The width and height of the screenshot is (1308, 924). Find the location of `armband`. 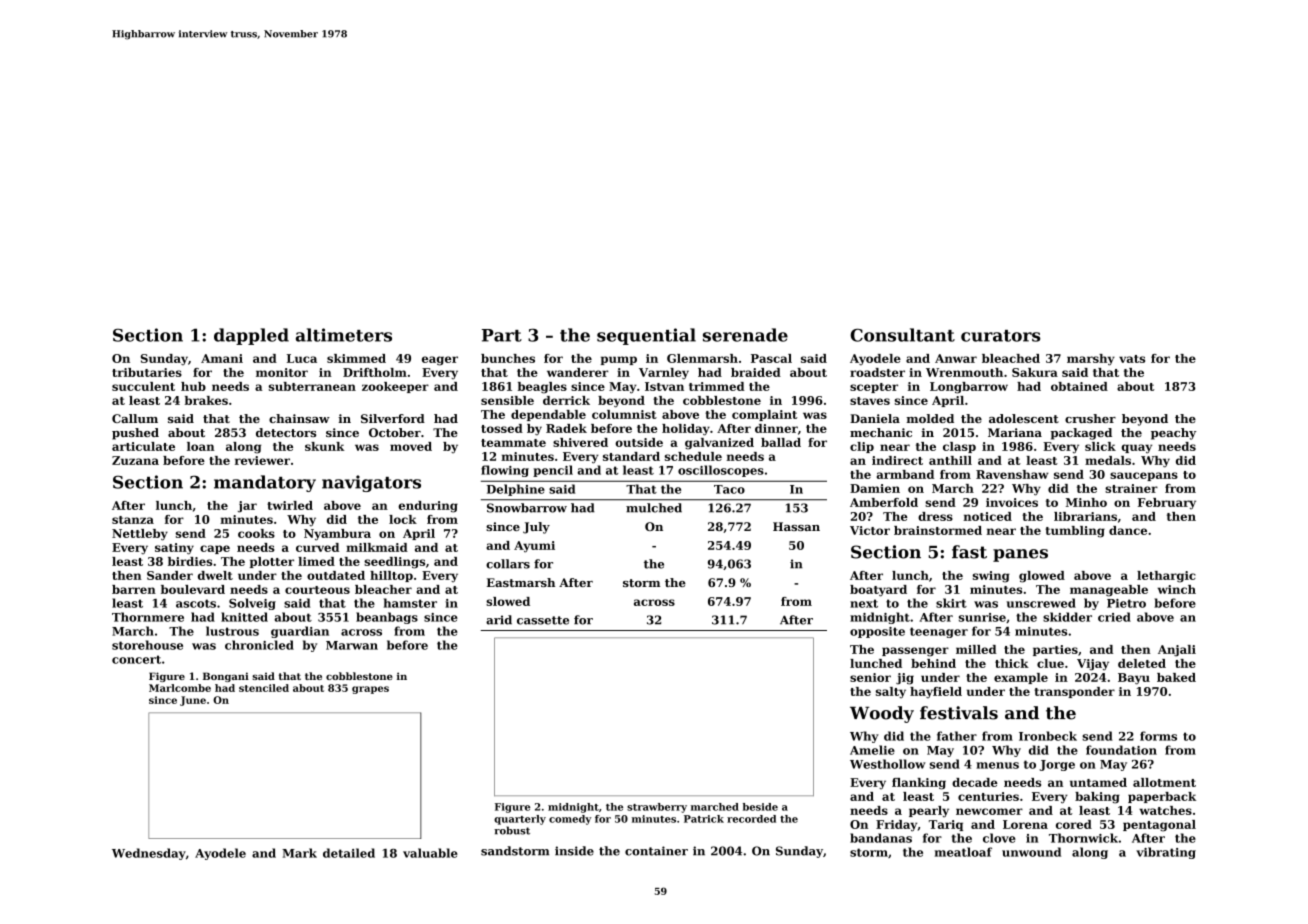

armband is located at coordinates (905, 474).
